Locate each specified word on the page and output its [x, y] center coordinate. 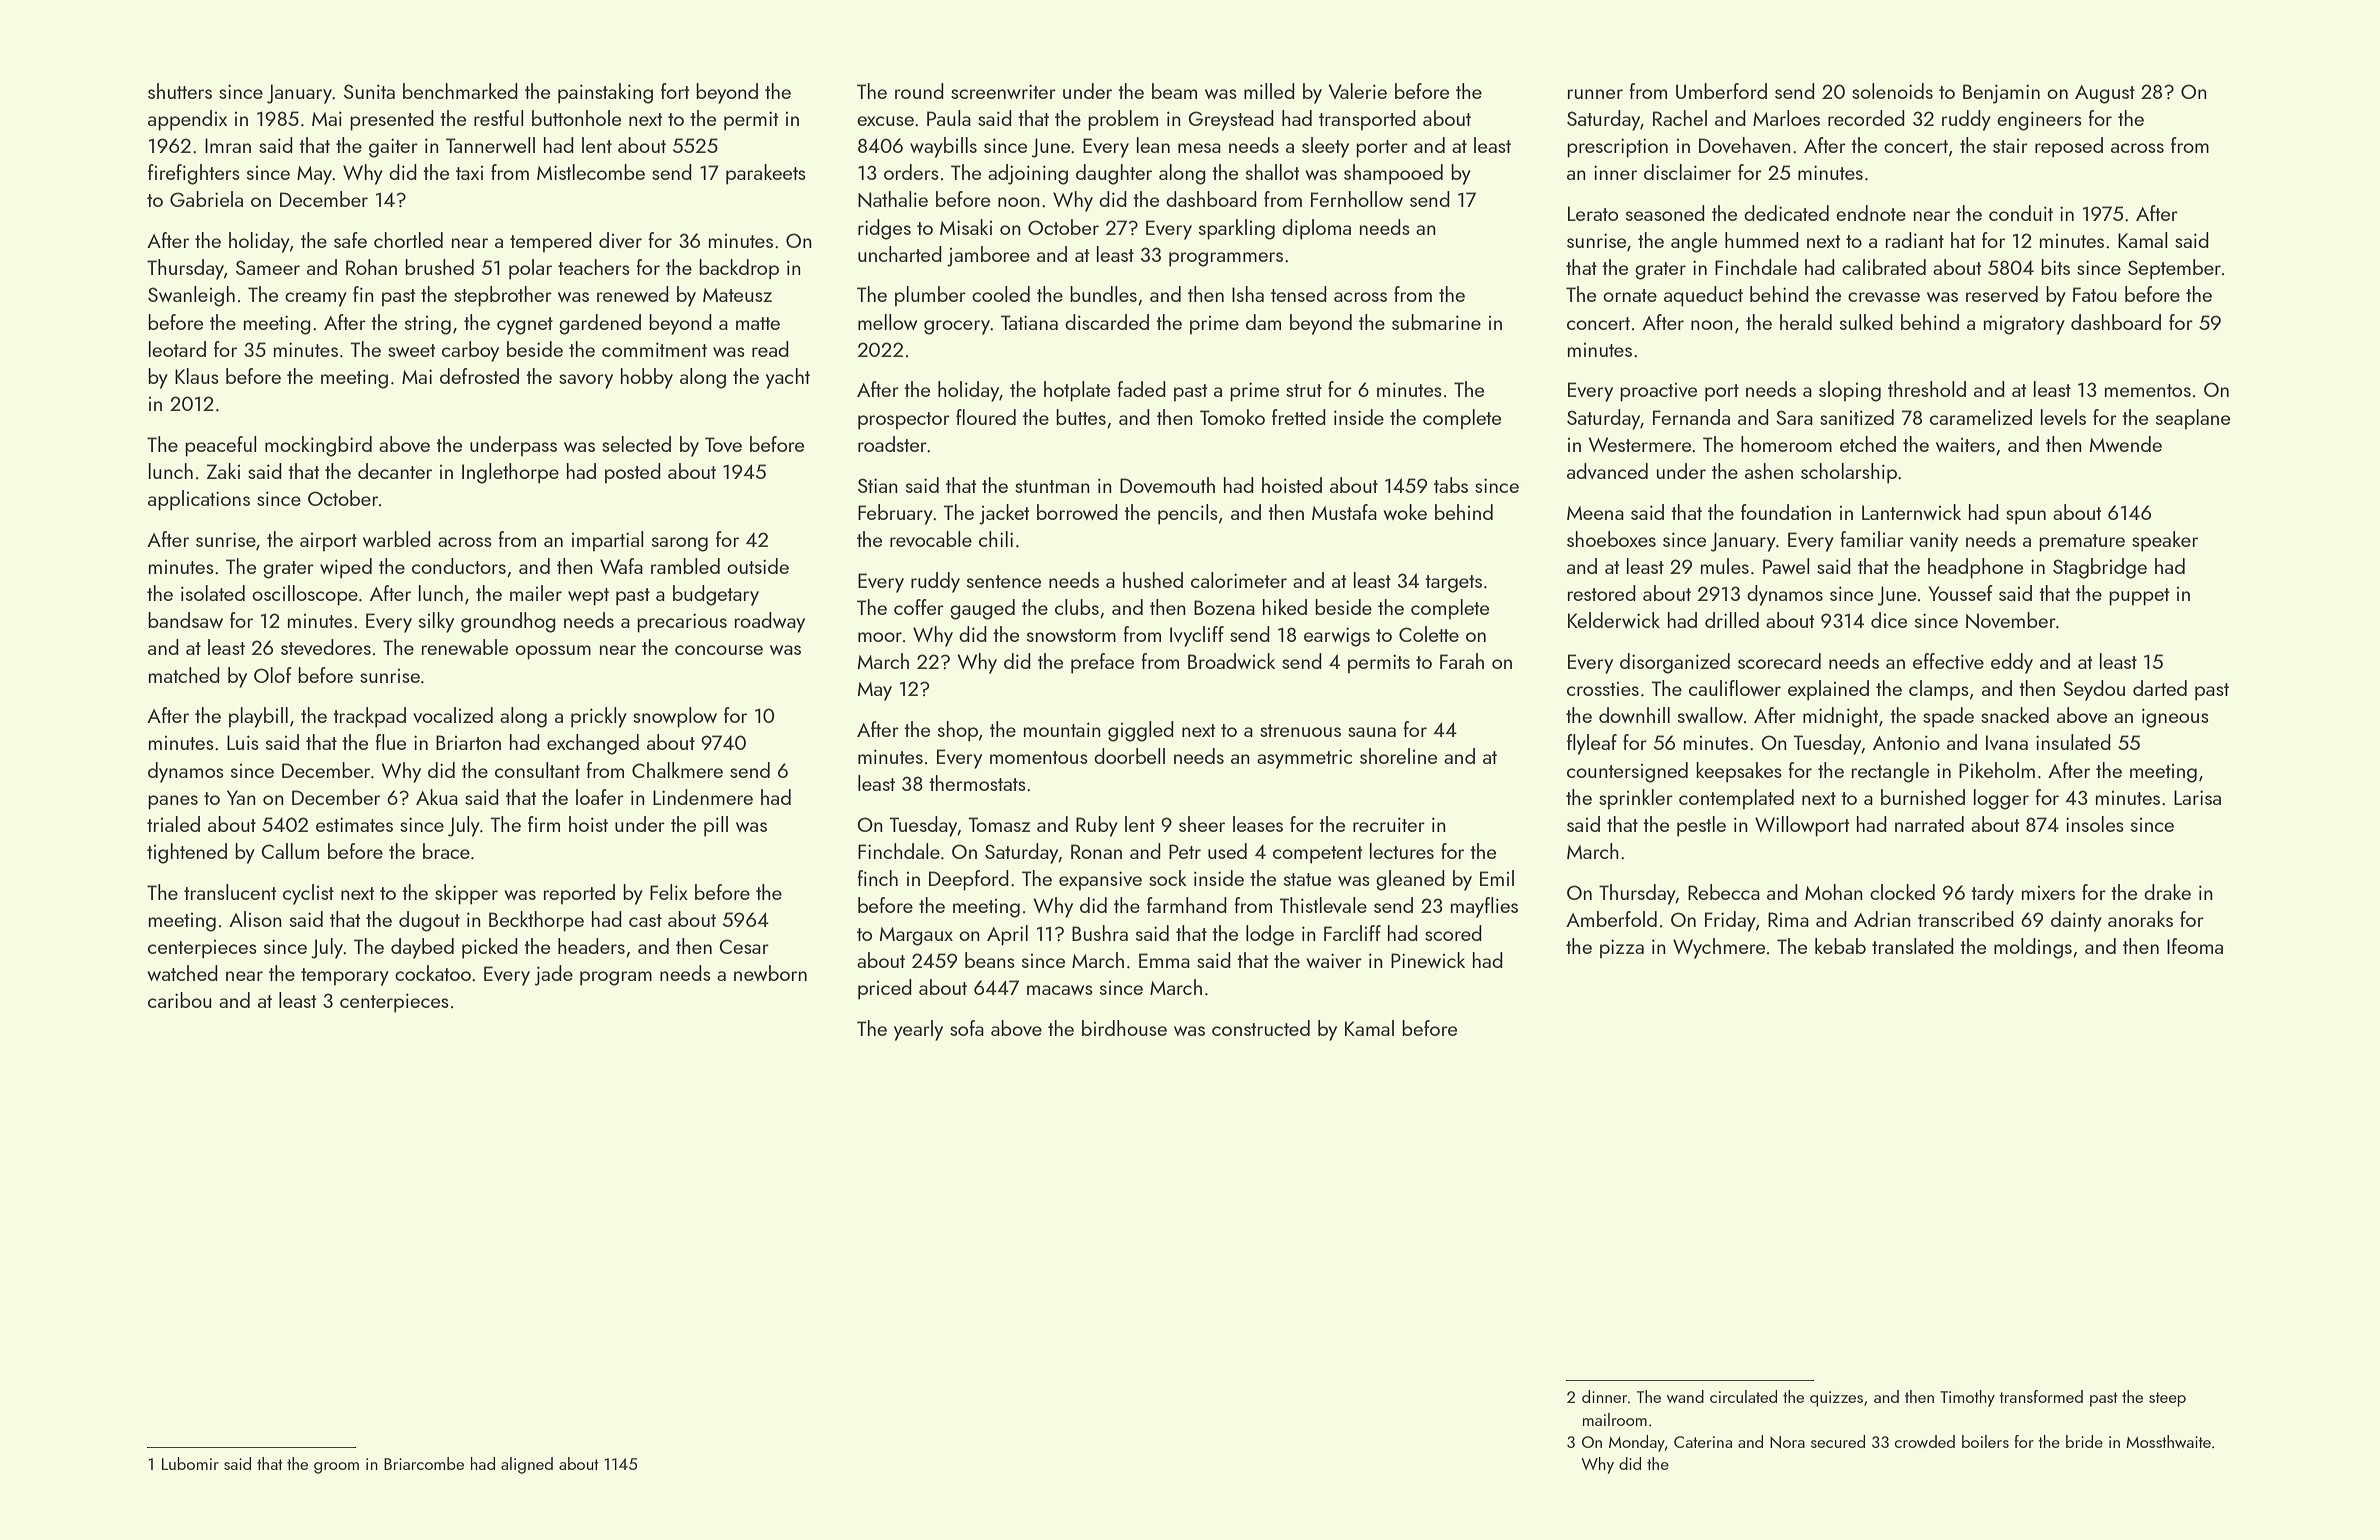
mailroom [1615, 1419]
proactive [1658, 392]
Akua [437, 797]
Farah [1462, 661]
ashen [1769, 471]
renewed [633, 294]
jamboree [988, 256]
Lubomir [190, 1463]
